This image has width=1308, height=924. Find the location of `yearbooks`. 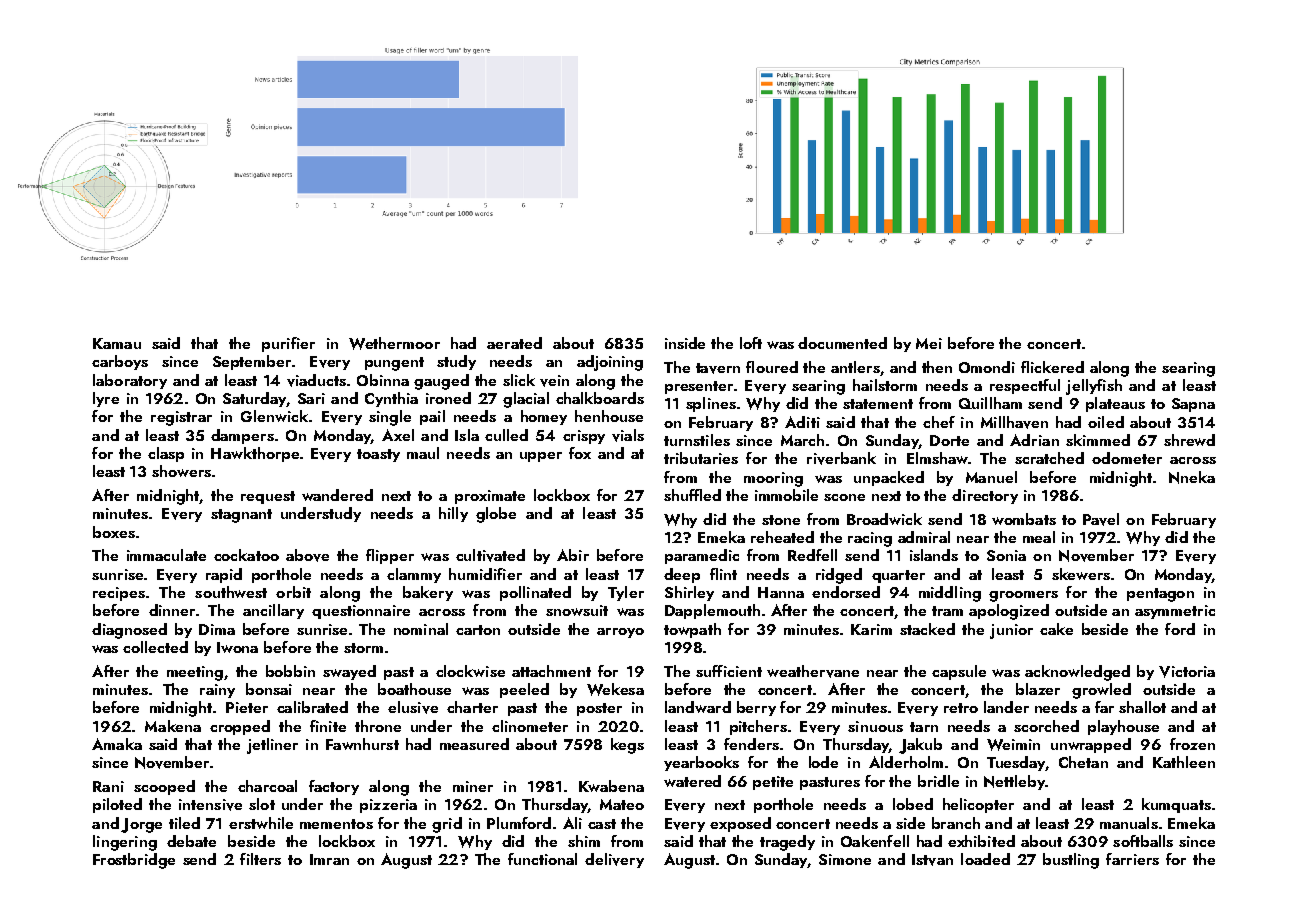

yearbooks is located at coordinates (701, 763).
